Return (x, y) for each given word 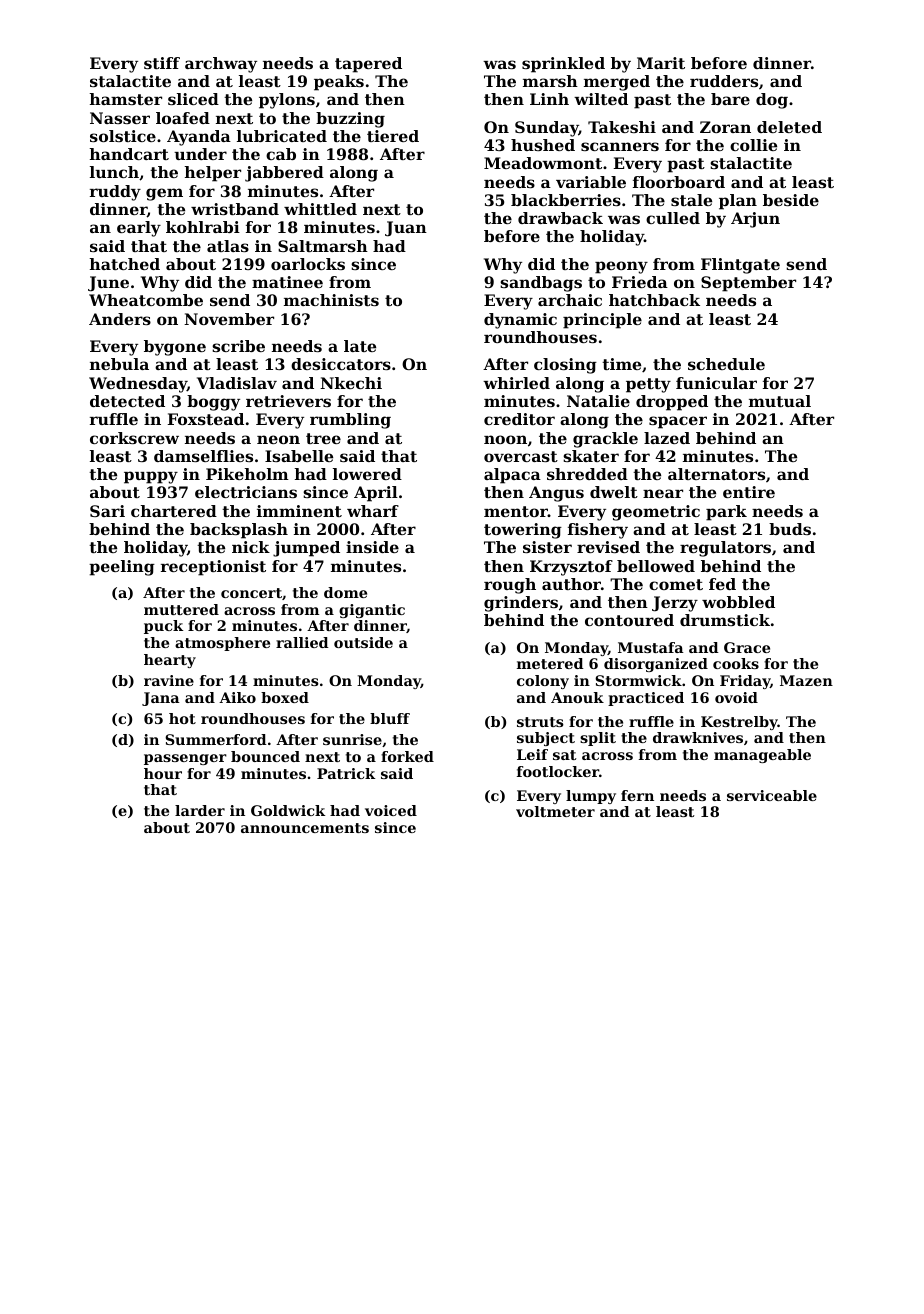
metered (550, 663)
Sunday (547, 129)
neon (278, 439)
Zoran (725, 127)
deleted (789, 127)
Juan (406, 229)
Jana (161, 699)
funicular (716, 383)
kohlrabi (203, 227)
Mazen (806, 680)
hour (163, 773)
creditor (519, 419)
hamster (126, 99)
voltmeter (555, 811)
